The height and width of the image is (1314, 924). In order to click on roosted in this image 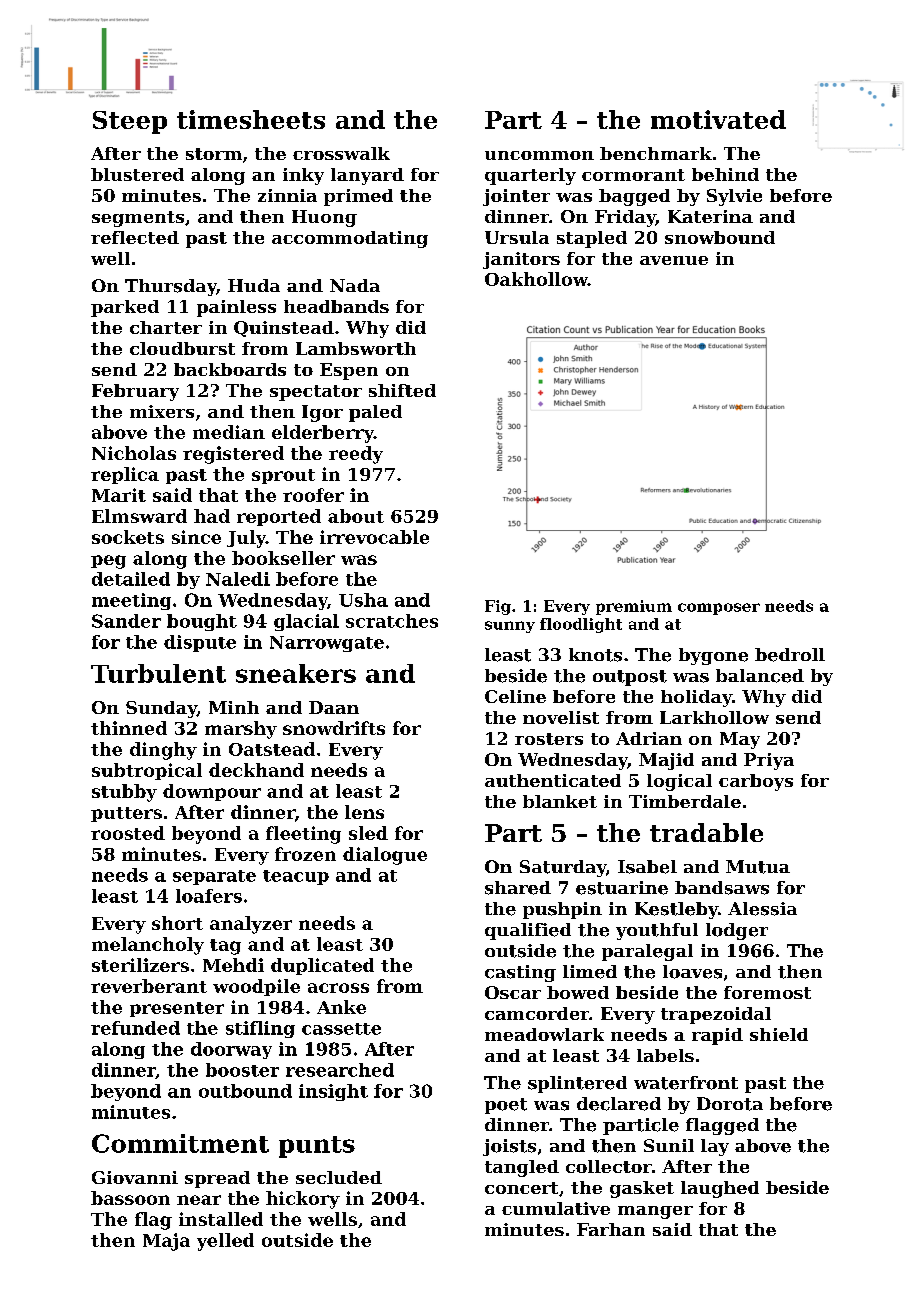, I will do `click(128, 833)`.
